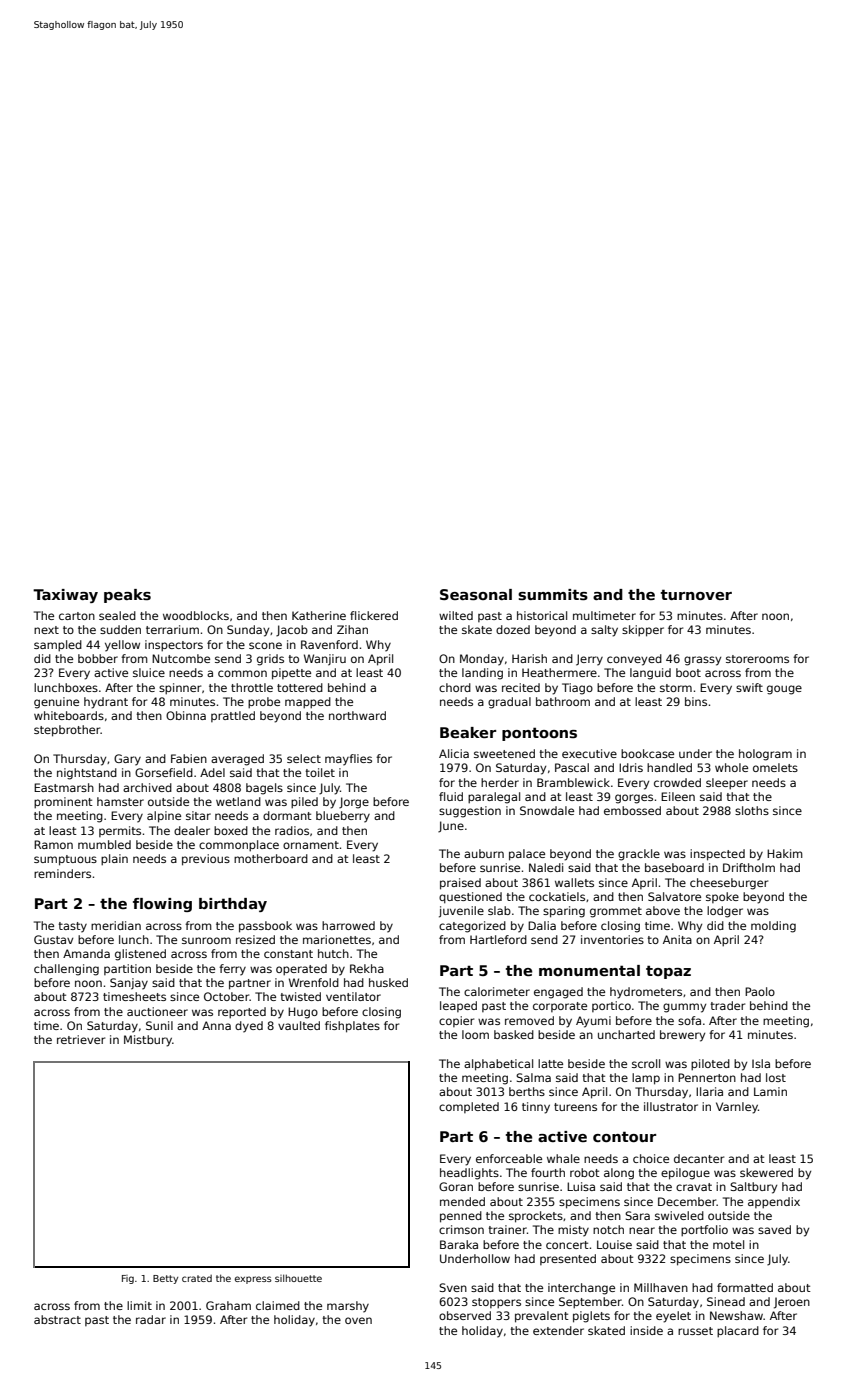  I want to click on turnover, so click(696, 594).
